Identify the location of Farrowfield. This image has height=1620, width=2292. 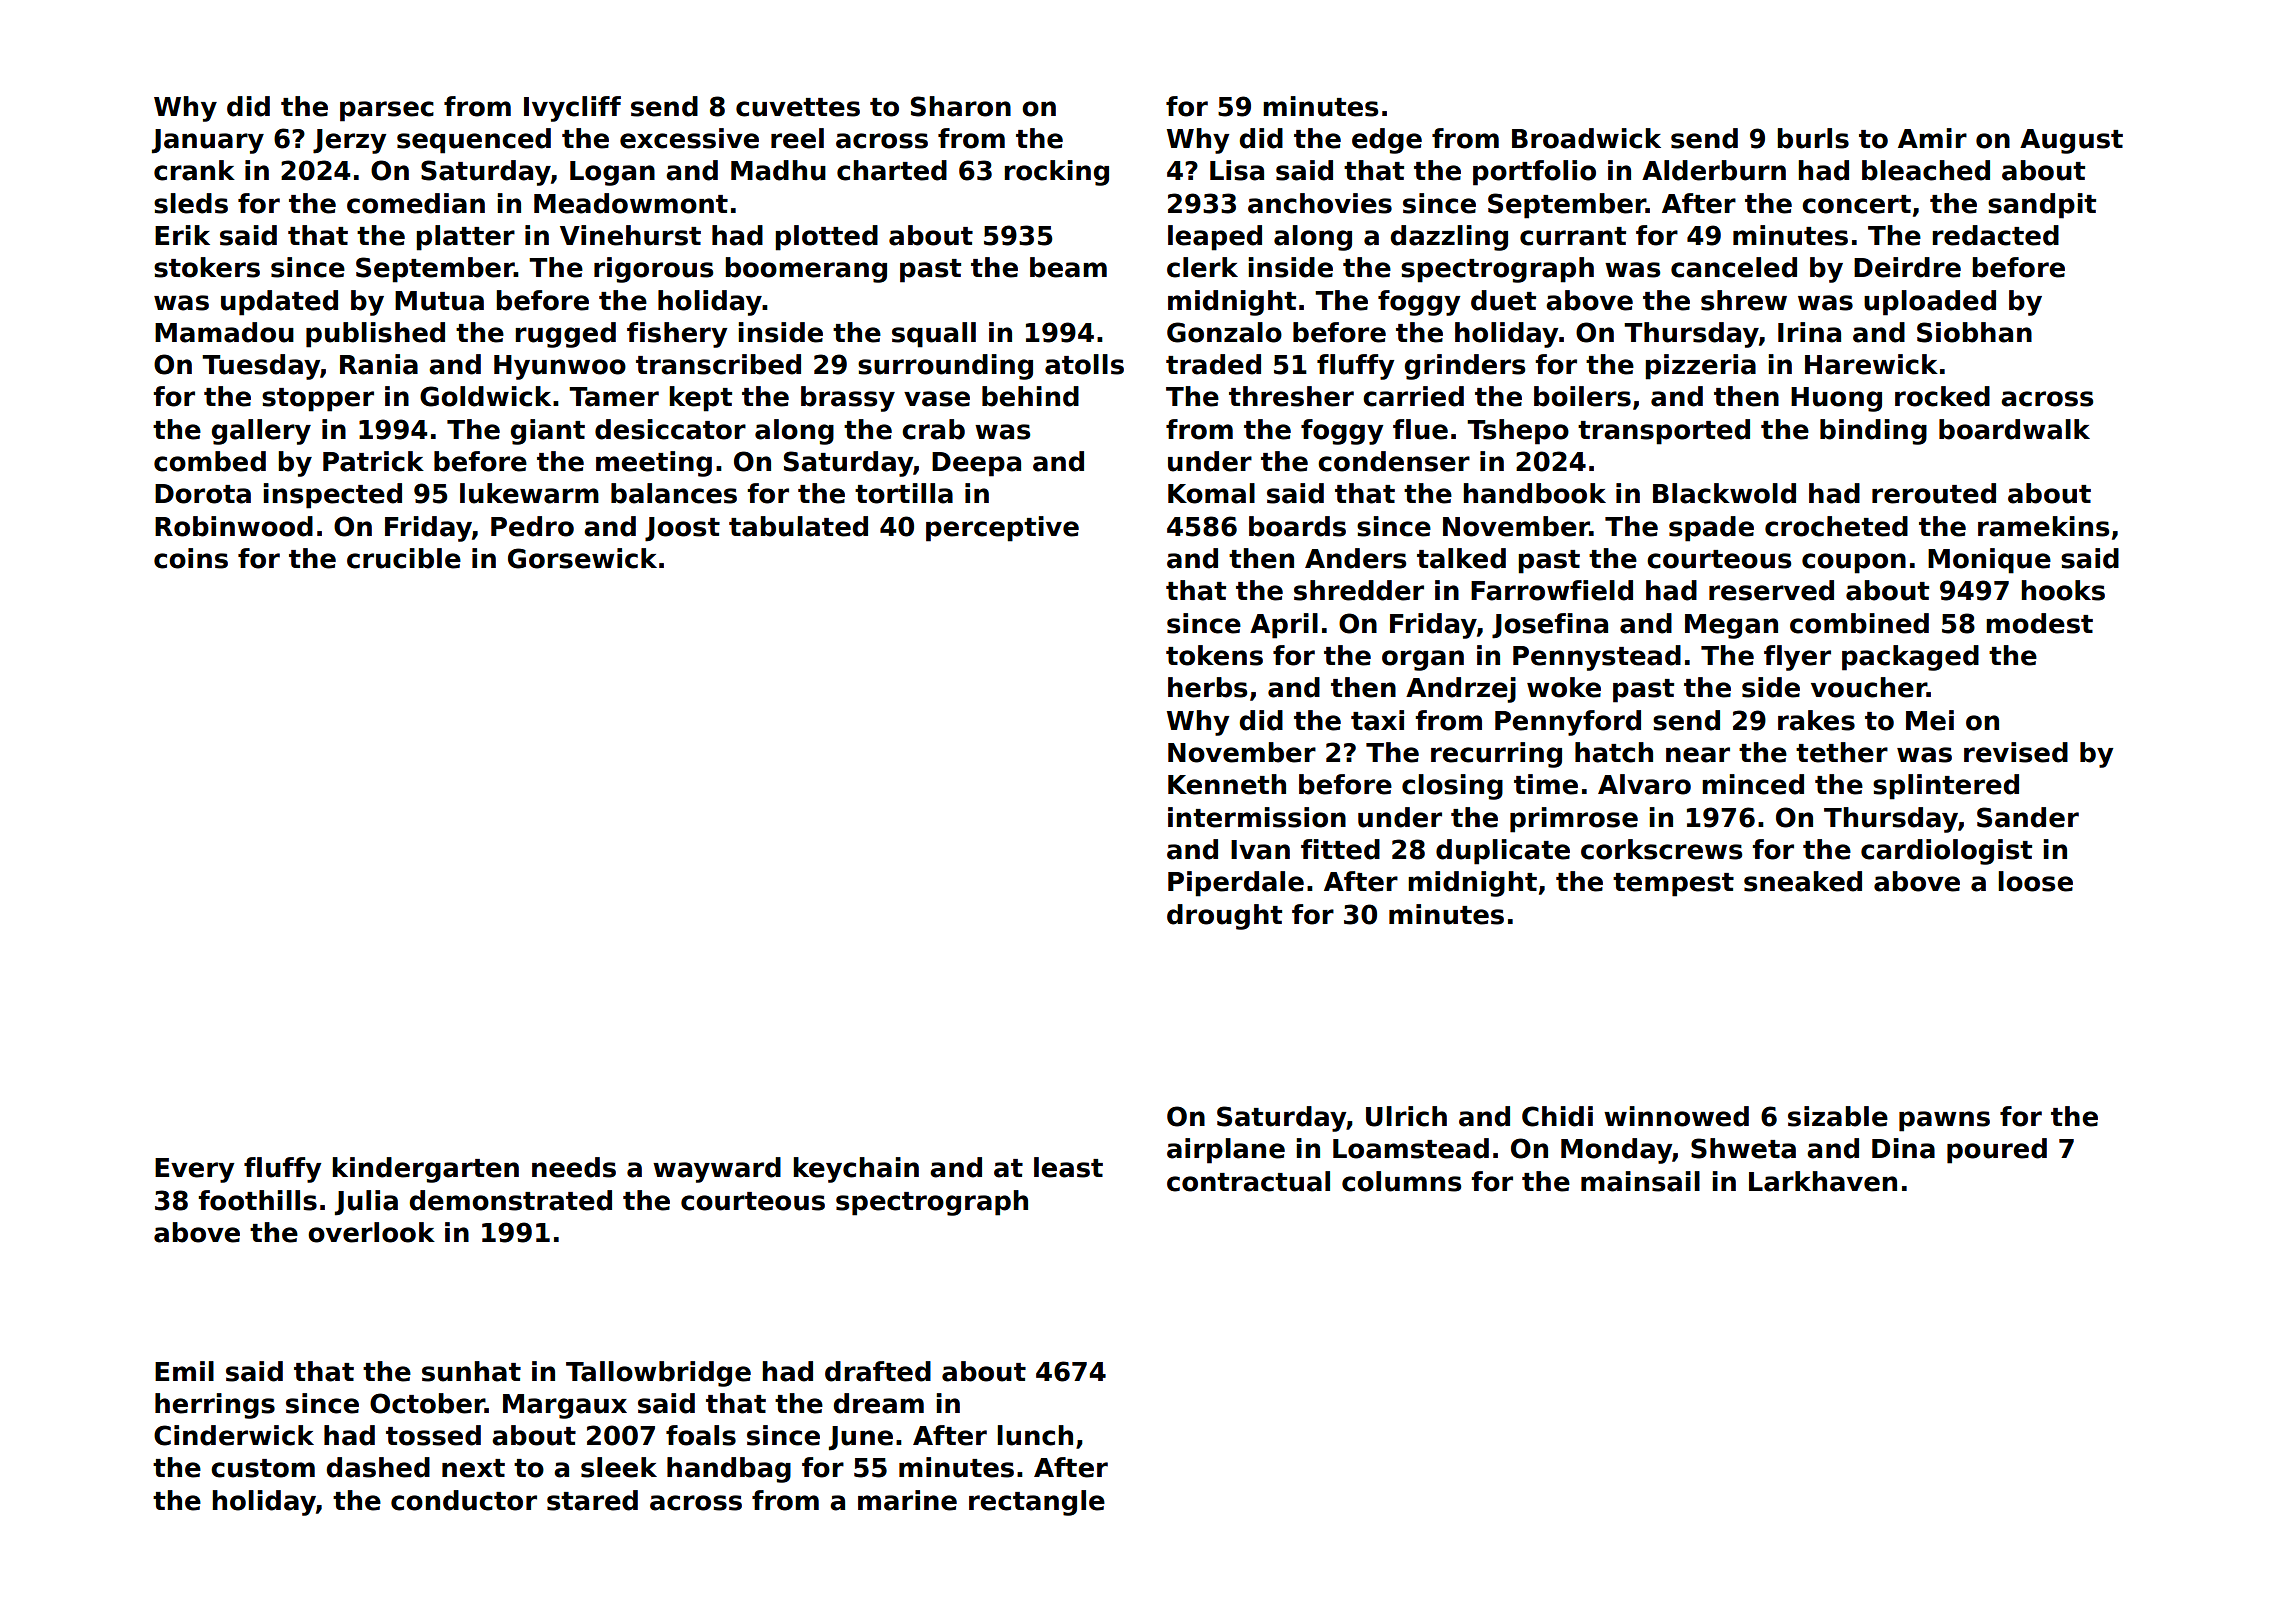
(1552, 590).
